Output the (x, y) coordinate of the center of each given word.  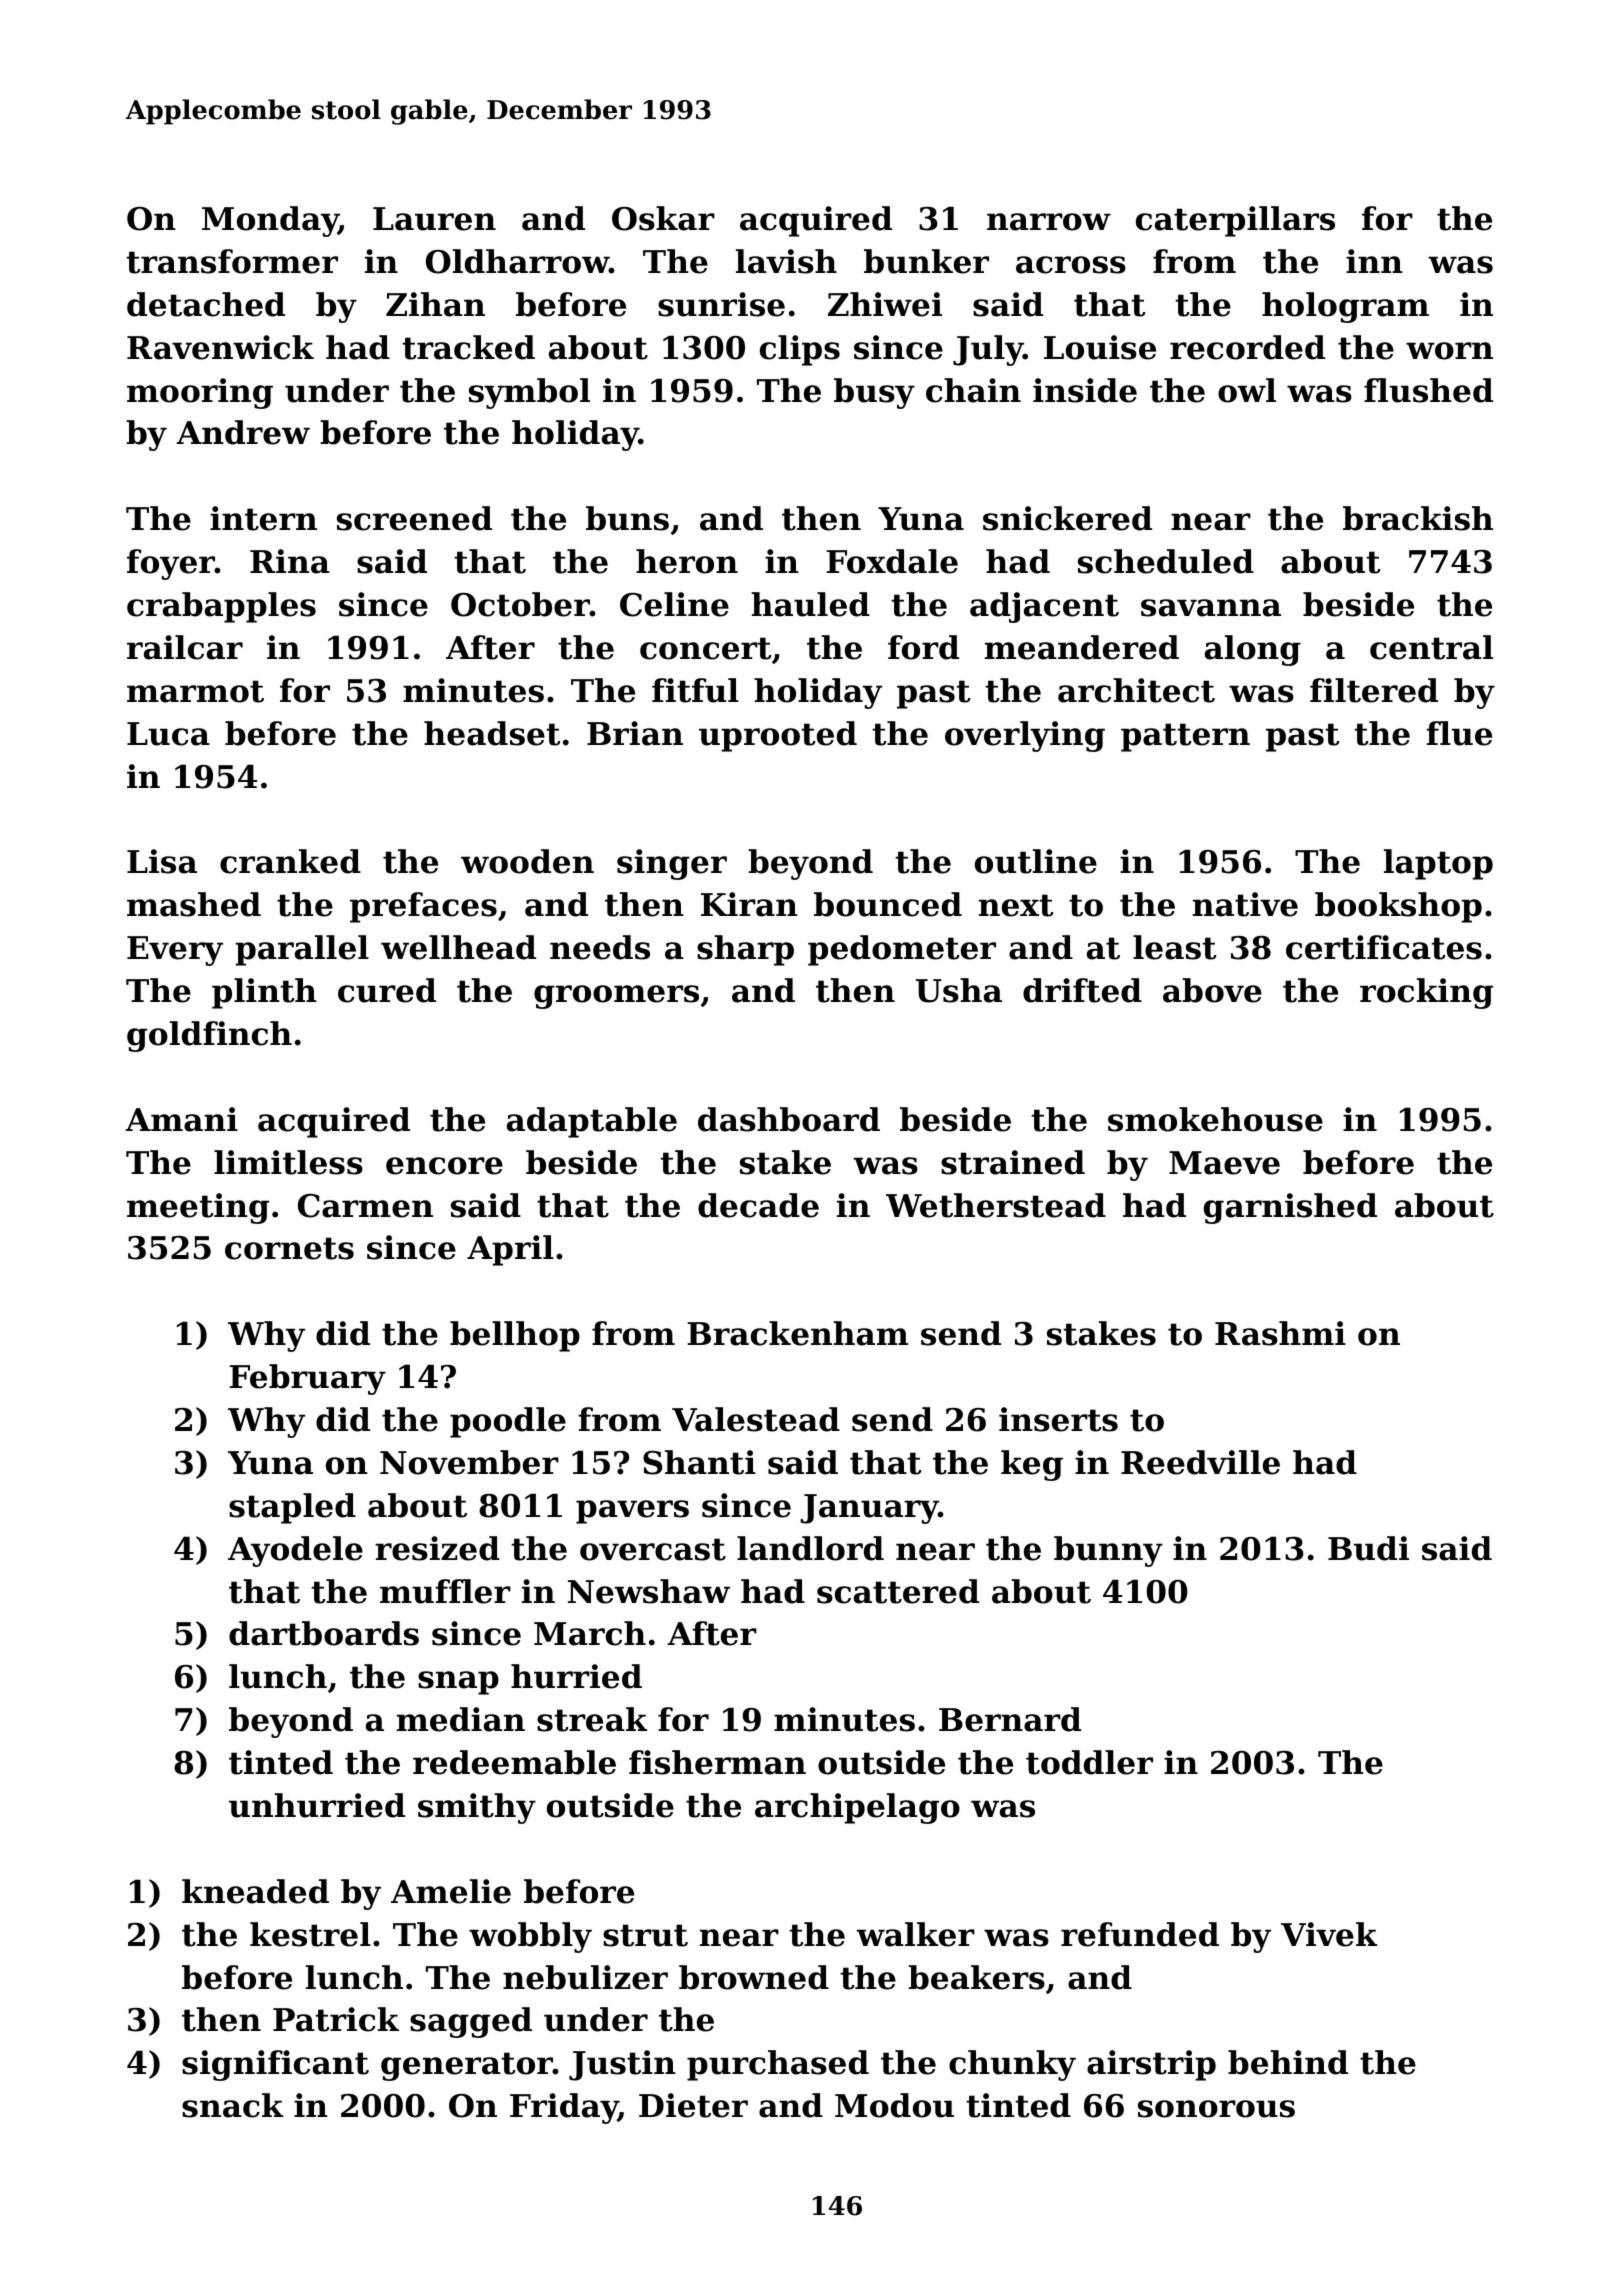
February (307, 1379)
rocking (1426, 993)
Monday (270, 221)
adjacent (1044, 607)
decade (758, 1205)
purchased (778, 2065)
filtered (1374, 690)
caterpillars (1235, 221)
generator (467, 2066)
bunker (926, 261)
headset (492, 733)
